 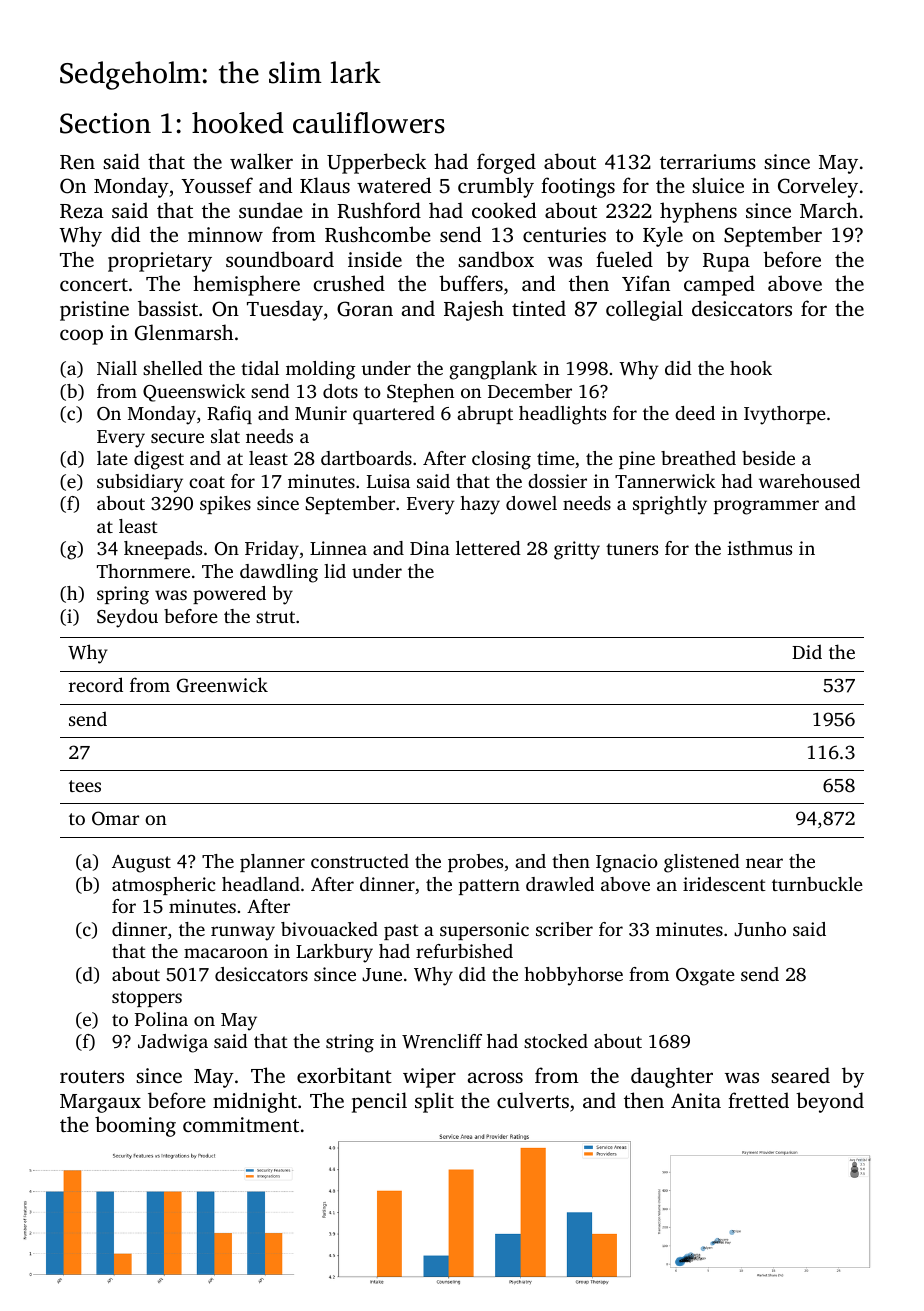 What do you see at coordinates (85, 786) in the screenshot?
I see `tees` at bounding box center [85, 786].
